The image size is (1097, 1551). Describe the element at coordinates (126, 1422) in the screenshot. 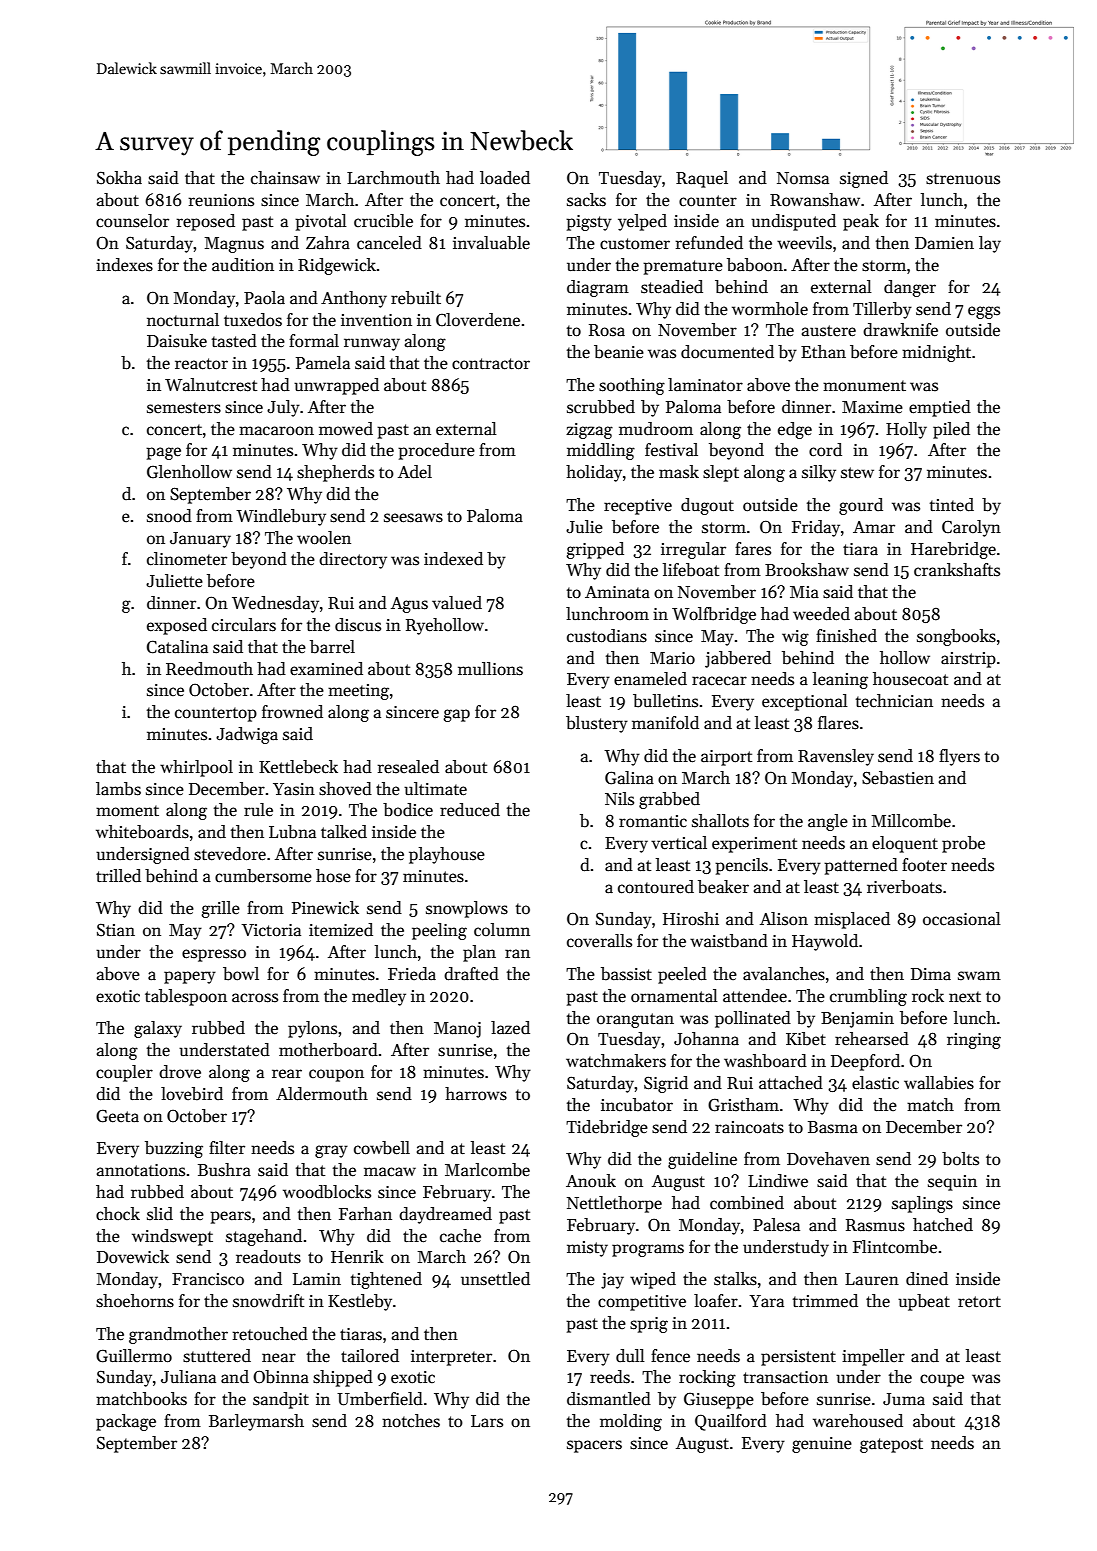

I see `package` at that location.
